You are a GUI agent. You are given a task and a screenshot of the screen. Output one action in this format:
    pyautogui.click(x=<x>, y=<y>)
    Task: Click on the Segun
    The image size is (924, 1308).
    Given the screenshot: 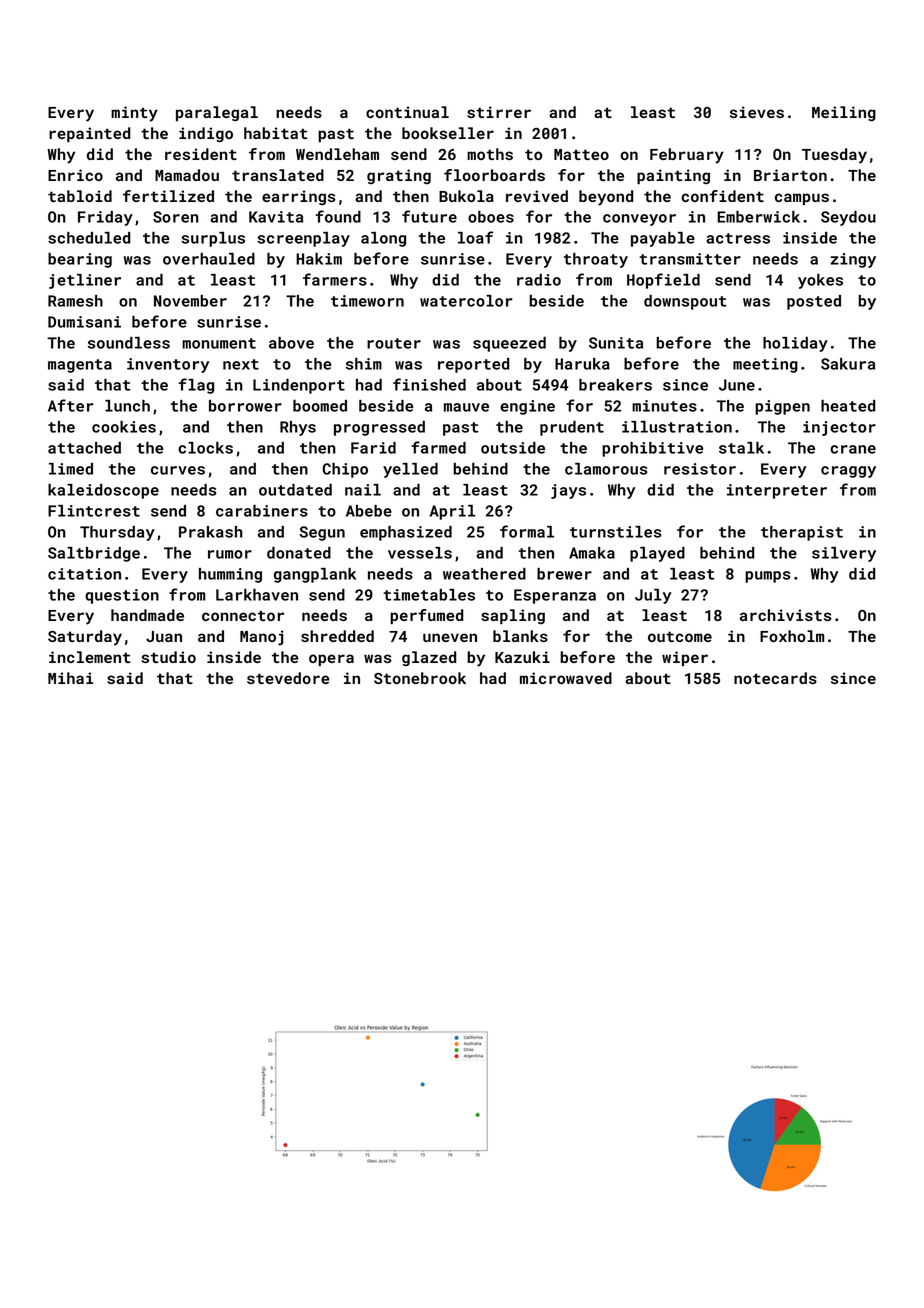 What is the action you would take?
    pyautogui.click(x=322, y=533)
